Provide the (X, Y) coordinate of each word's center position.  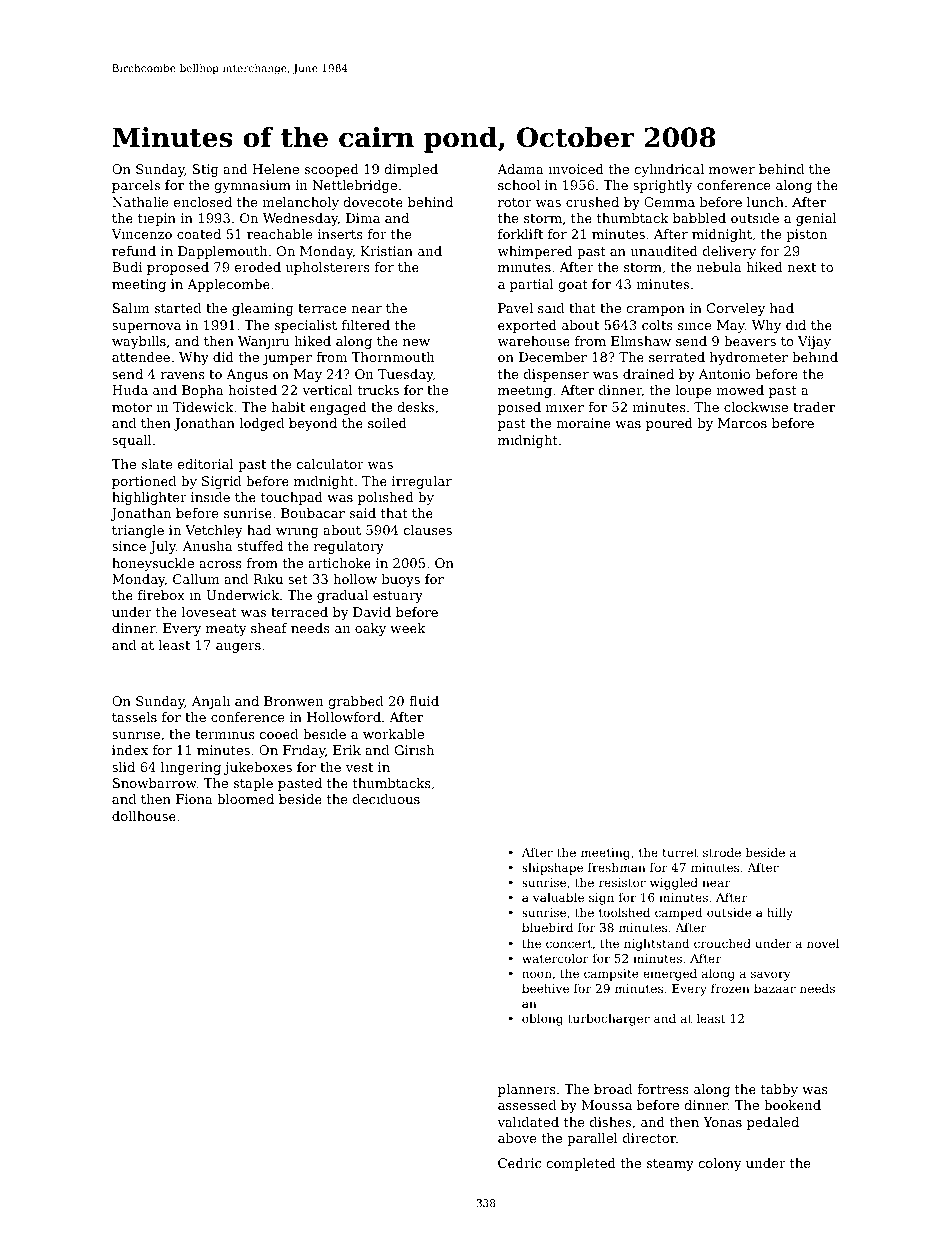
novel (823, 943)
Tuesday (405, 375)
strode (722, 852)
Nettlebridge (355, 186)
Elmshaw (641, 341)
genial (816, 219)
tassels (134, 717)
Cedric (519, 1163)
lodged (261, 424)
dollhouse (144, 816)
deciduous (386, 799)
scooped (332, 170)
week (407, 628)
